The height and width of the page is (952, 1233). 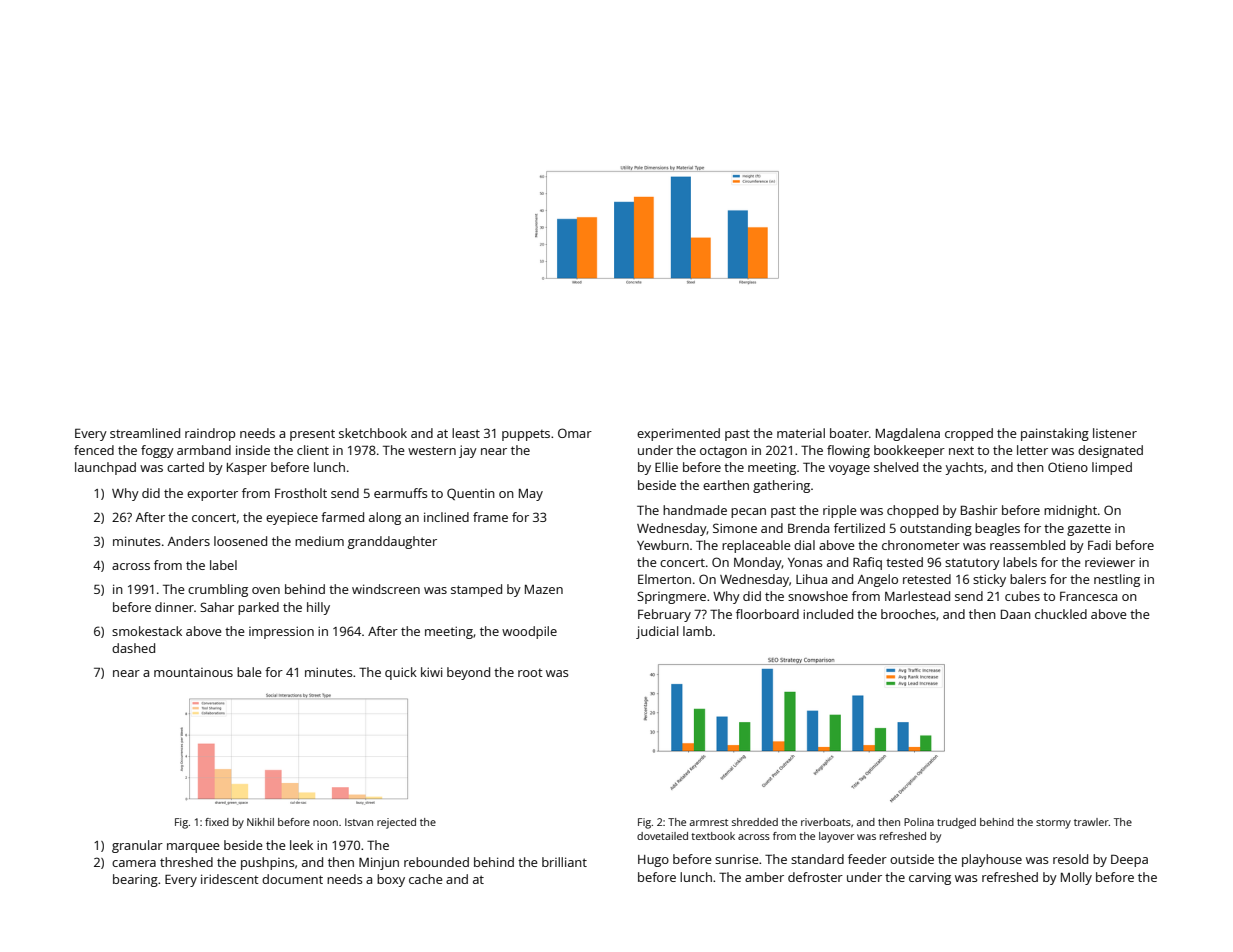 What do you see at coordinates (908, 614) in the page?
I see `brooches` at bounding box center [908, 614].
